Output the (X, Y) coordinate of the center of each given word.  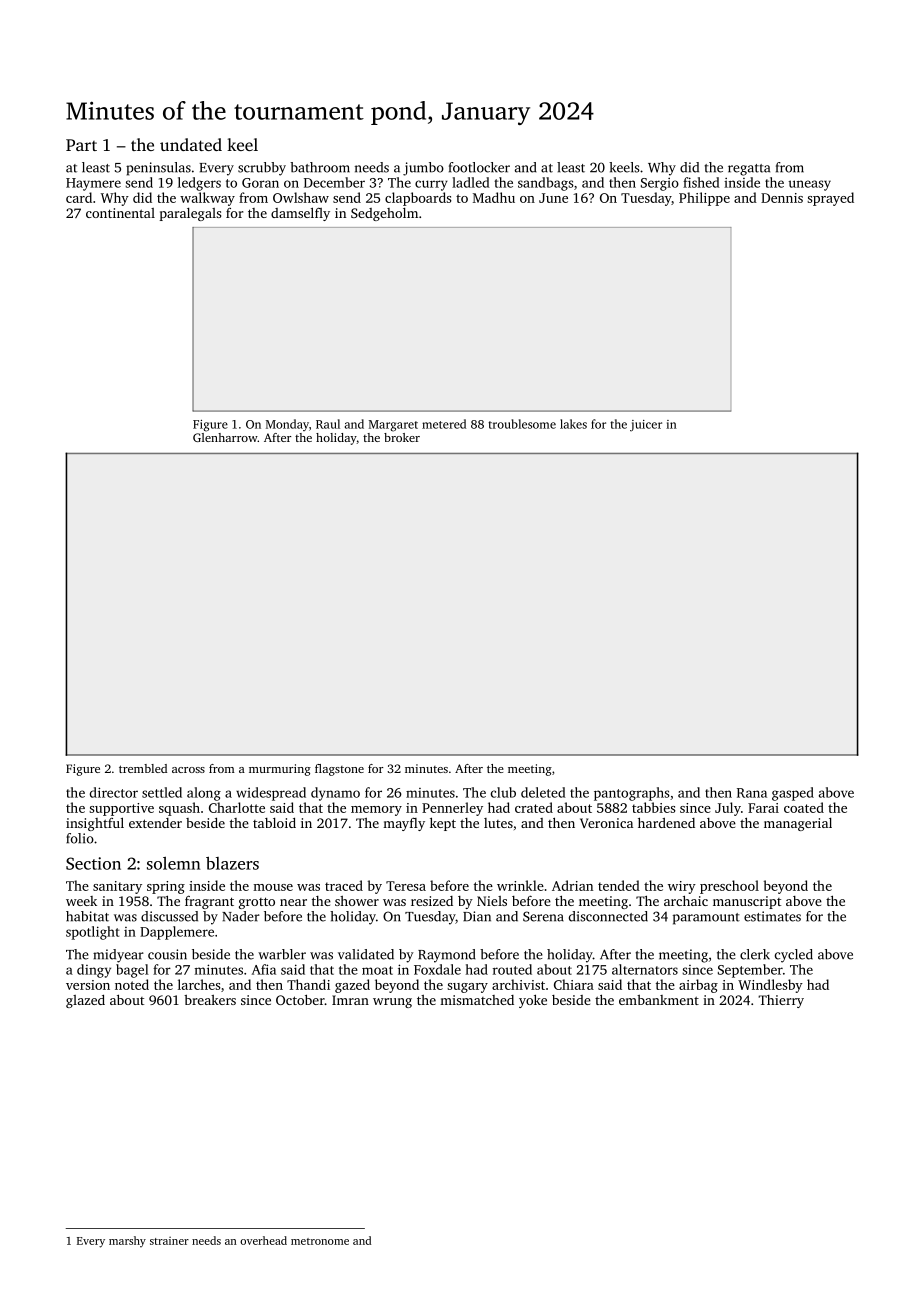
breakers (210, 1000)
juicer (646, 426)
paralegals (190, 214)
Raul (328, 424)
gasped (793, 794)
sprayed (830, 199)
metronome (320, 1241)
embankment (659, 1000)
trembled (143, 768)
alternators (645, 969)
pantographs (632, 794)
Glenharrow (225, 437)
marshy (127, 1241)
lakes (573, 424)
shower (357, 901)
